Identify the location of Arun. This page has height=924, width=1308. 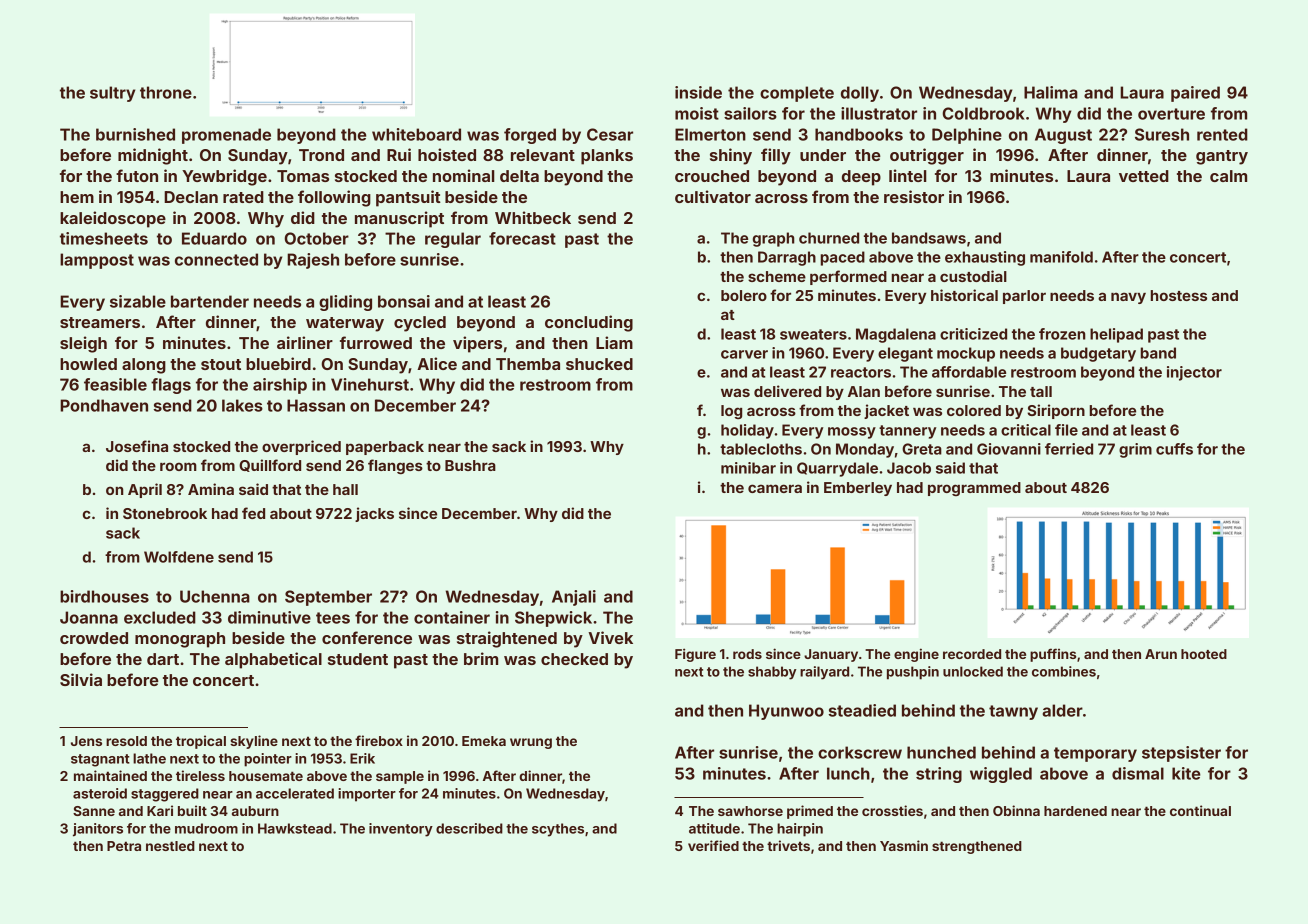
(1161, 654).
